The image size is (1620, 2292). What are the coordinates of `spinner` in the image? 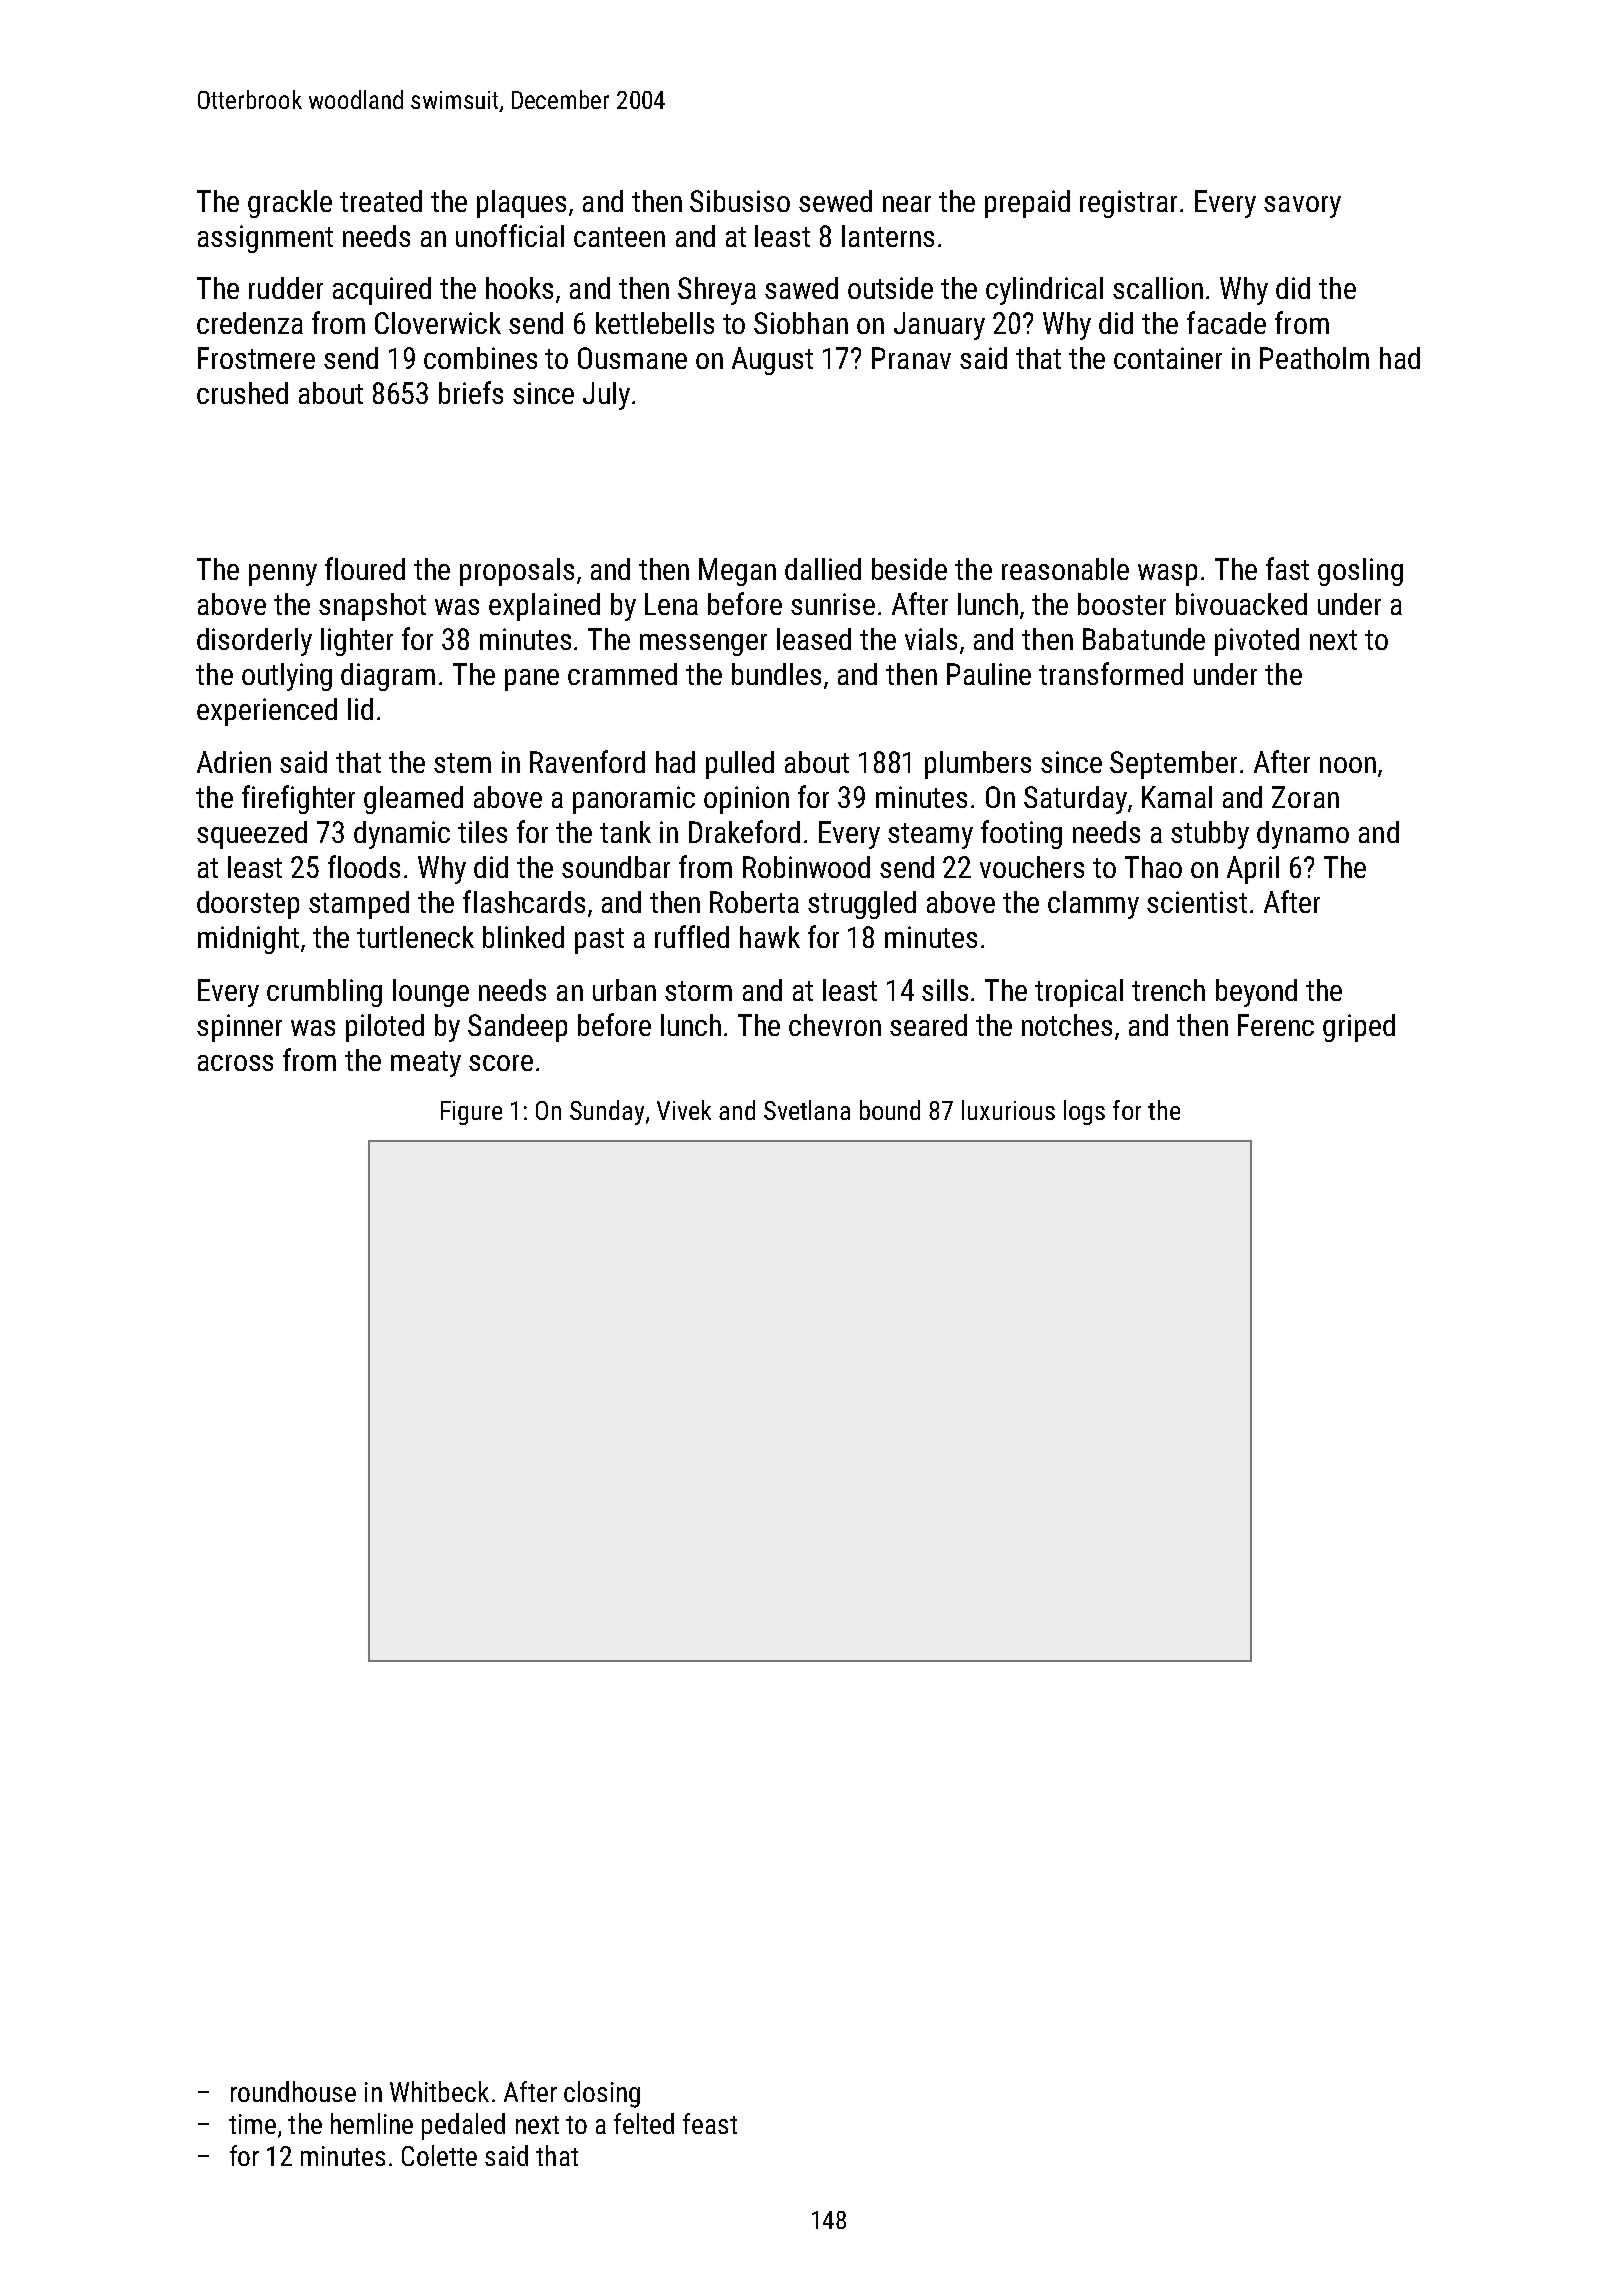 It's located at (239, 1028).
